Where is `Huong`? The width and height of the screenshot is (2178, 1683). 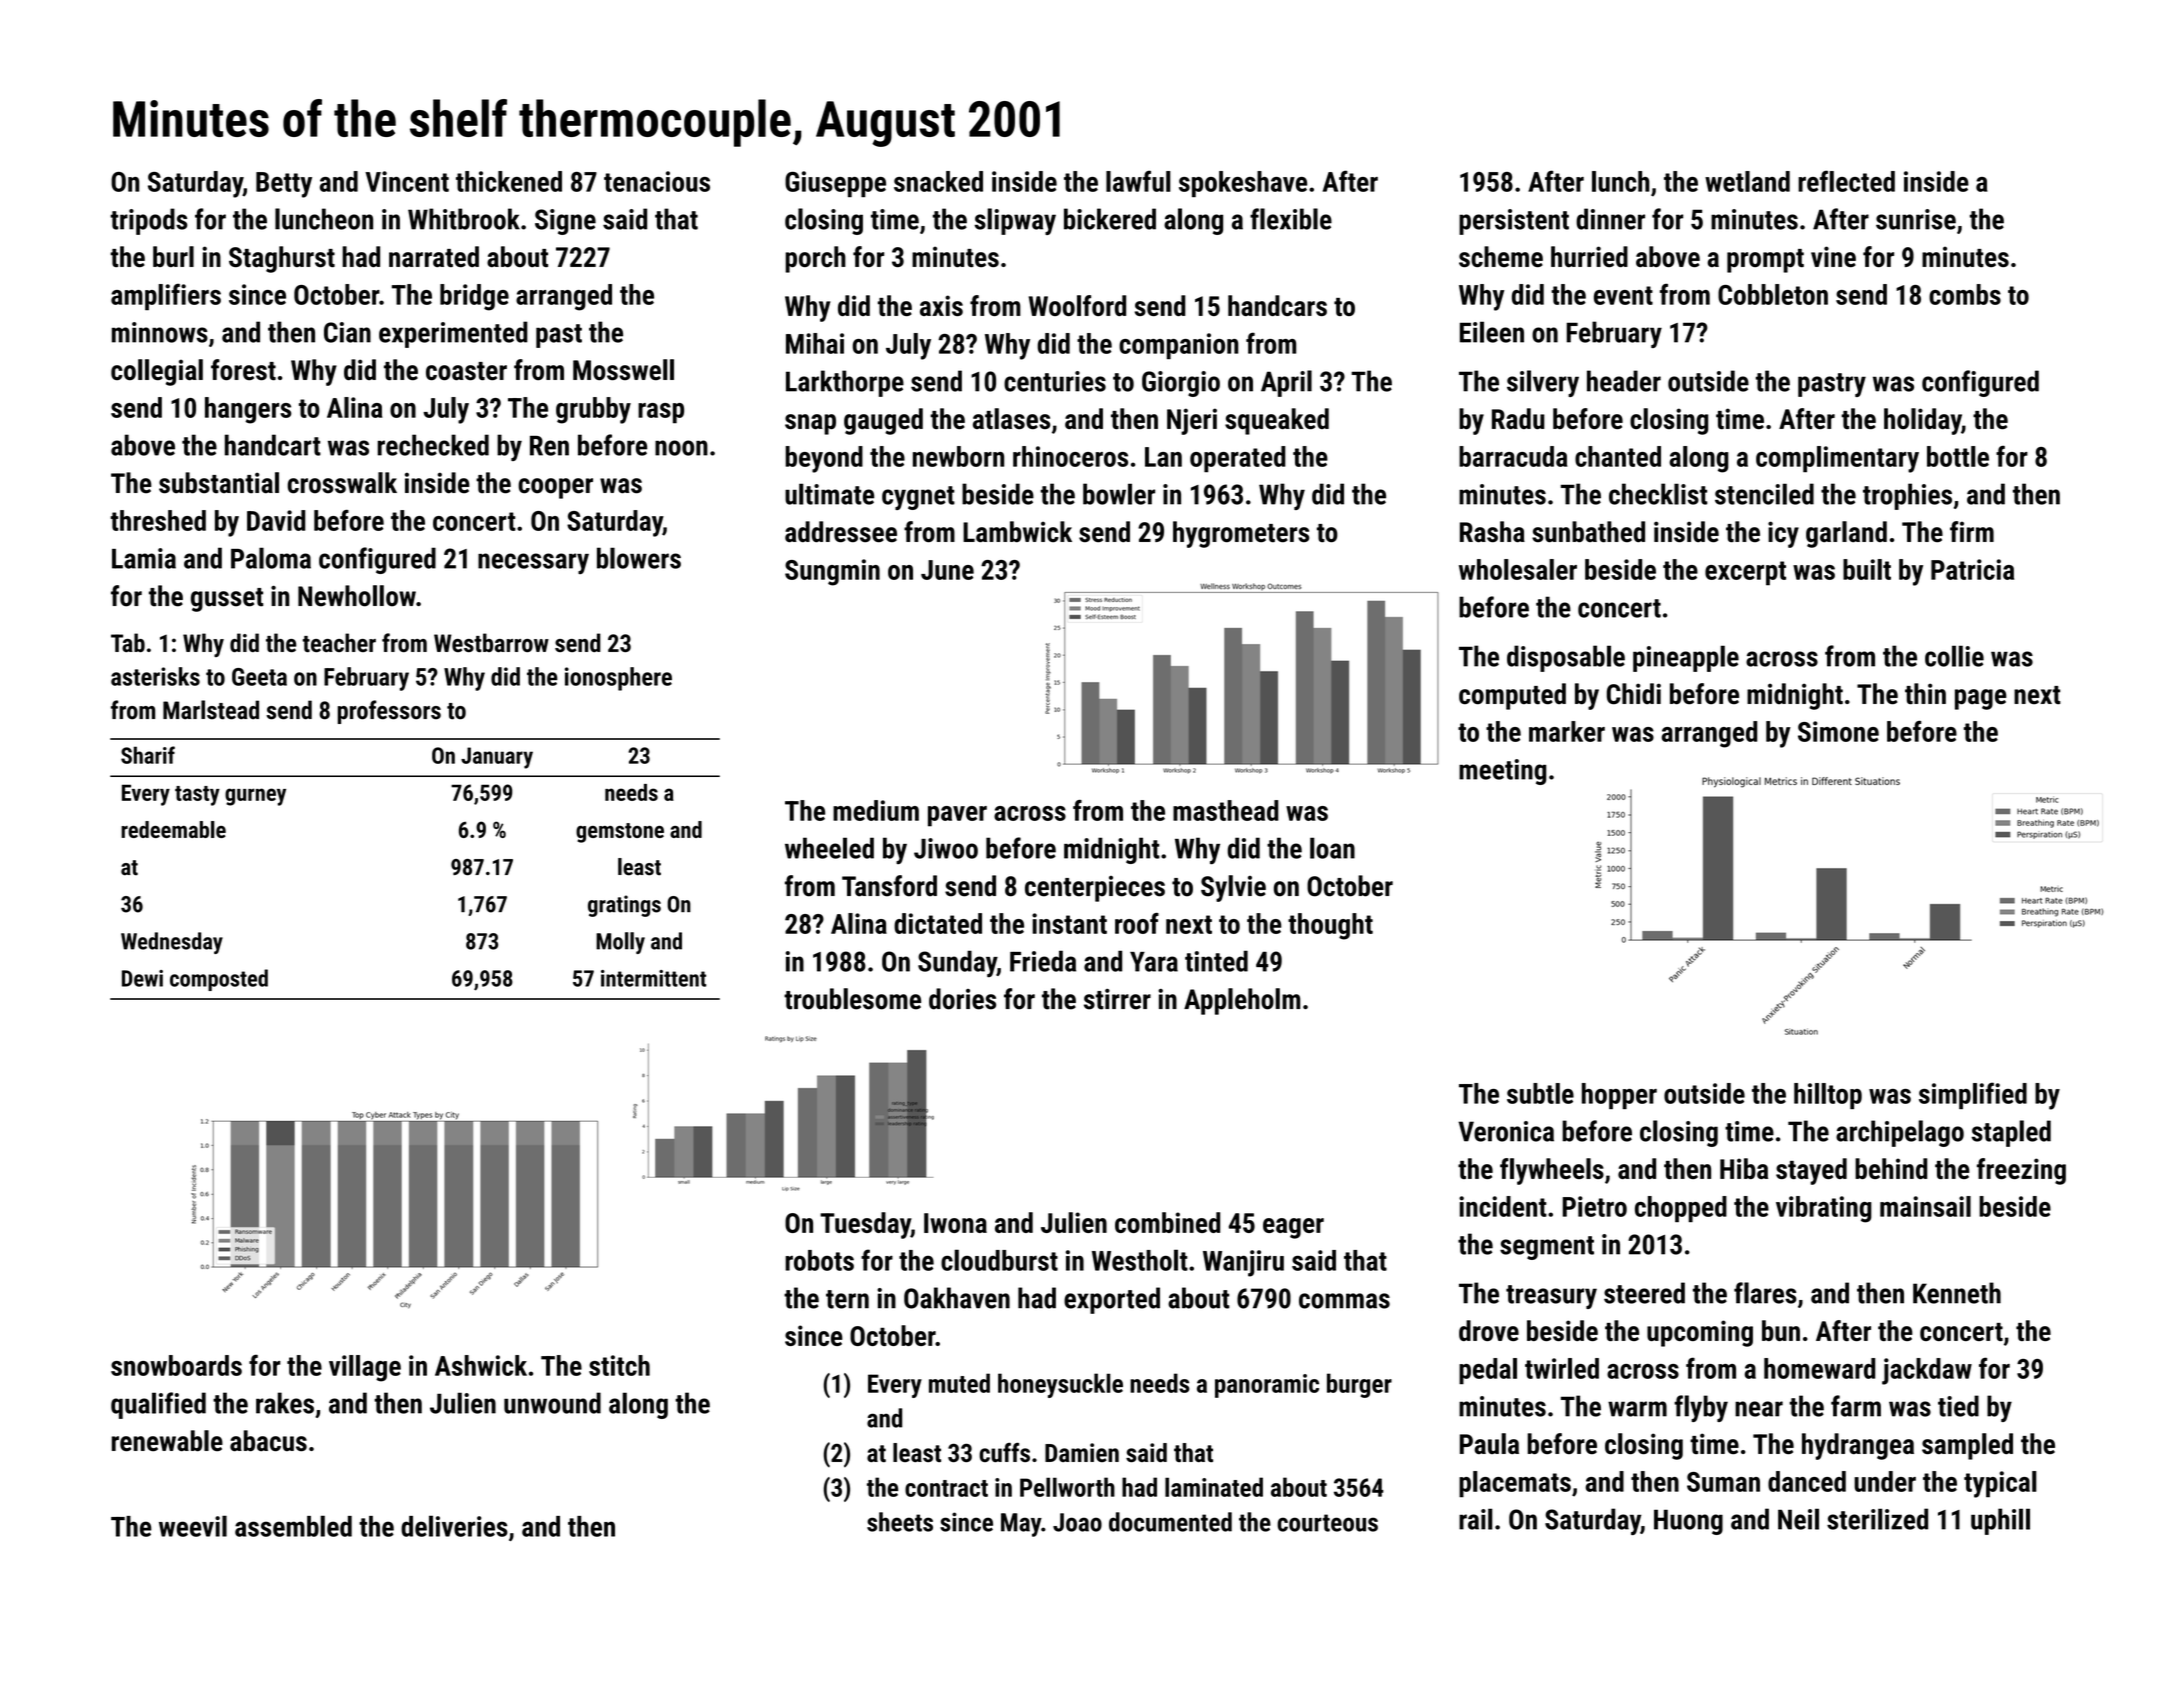
Huong is located at coordinates (1688, 1522).
